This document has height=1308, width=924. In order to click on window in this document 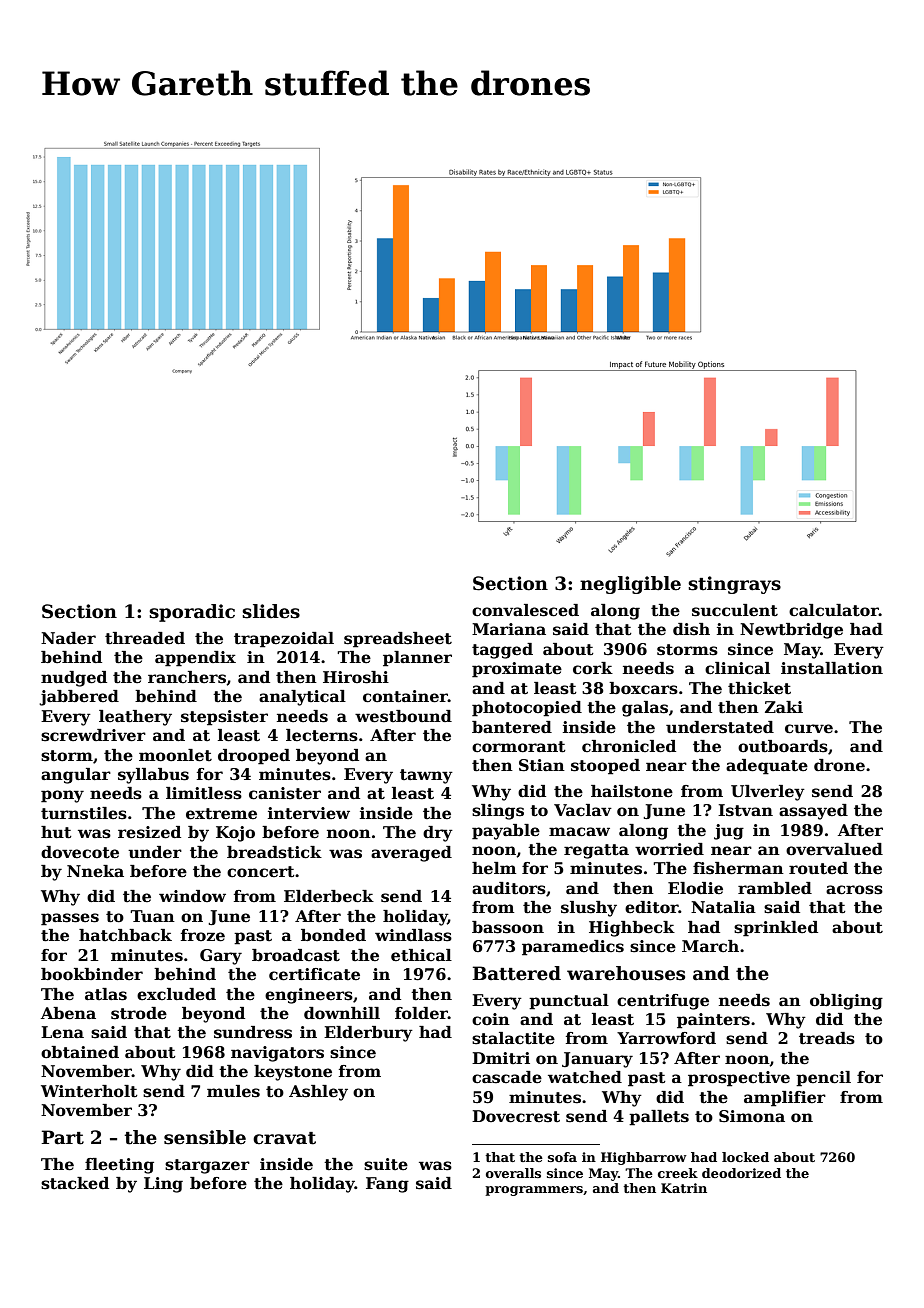, I will do `click(192, 896)`.
